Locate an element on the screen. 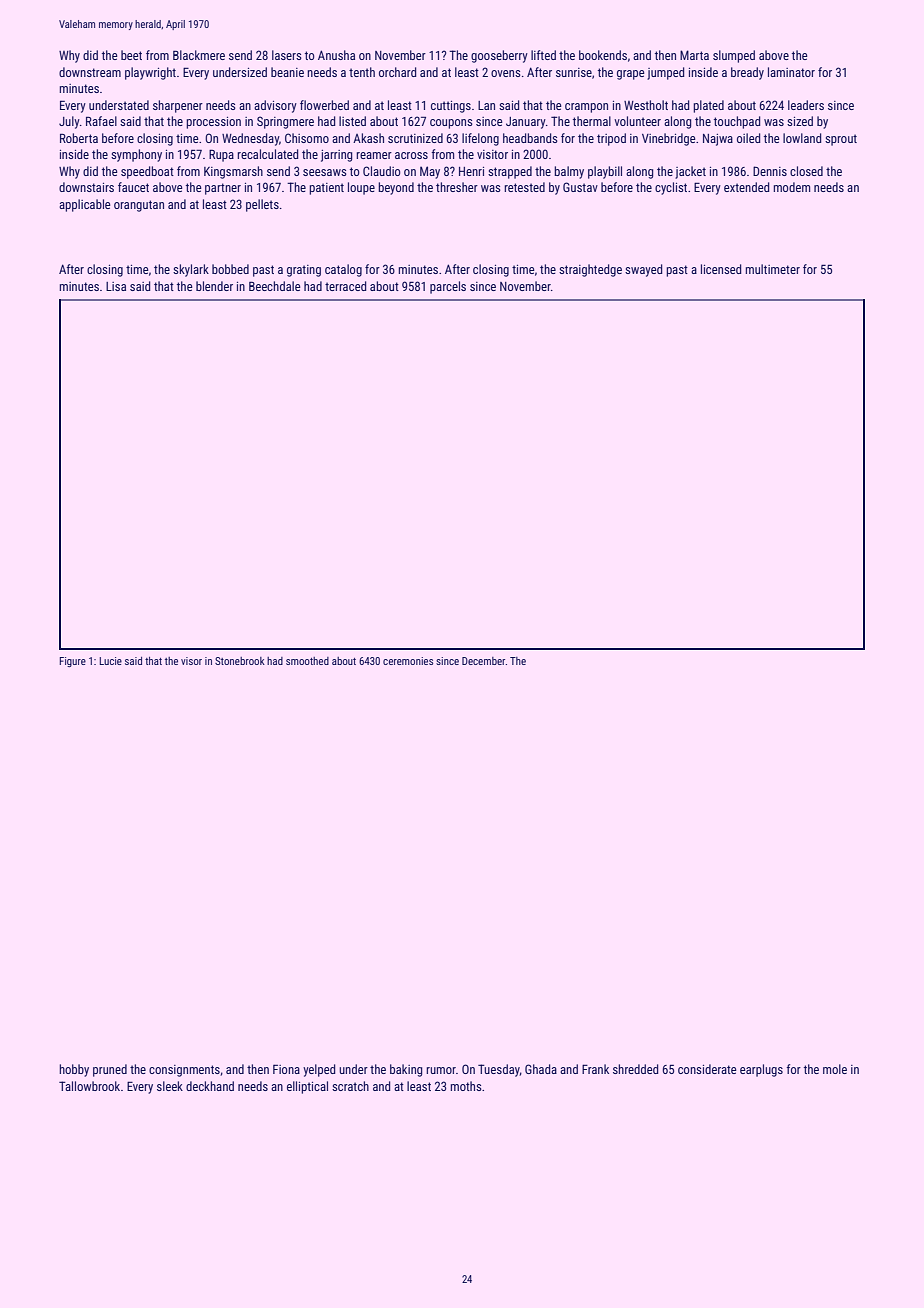  Beechdale is located at coordinates (275, 286).
